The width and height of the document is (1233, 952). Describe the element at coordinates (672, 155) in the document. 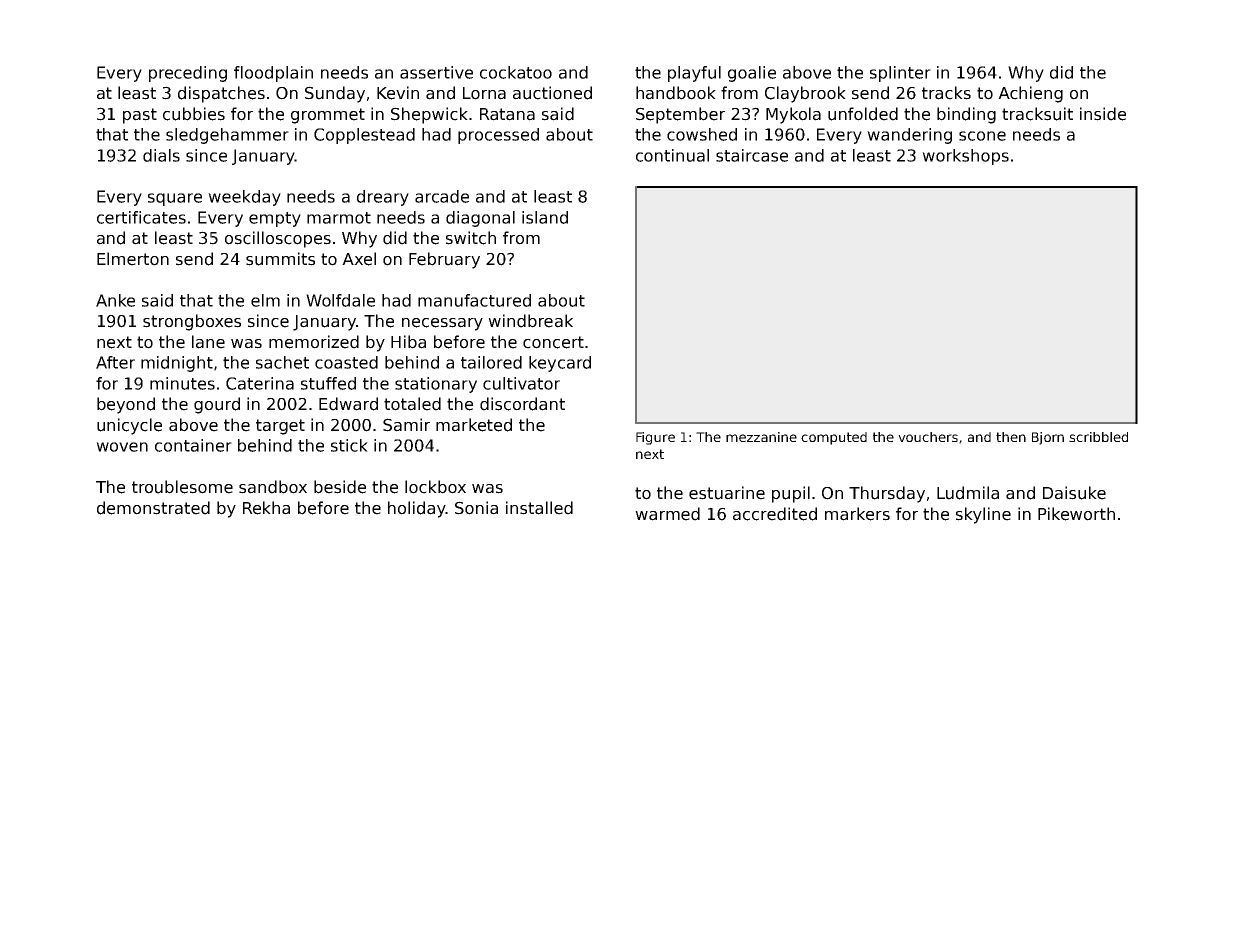

I see `continual` at that location.
